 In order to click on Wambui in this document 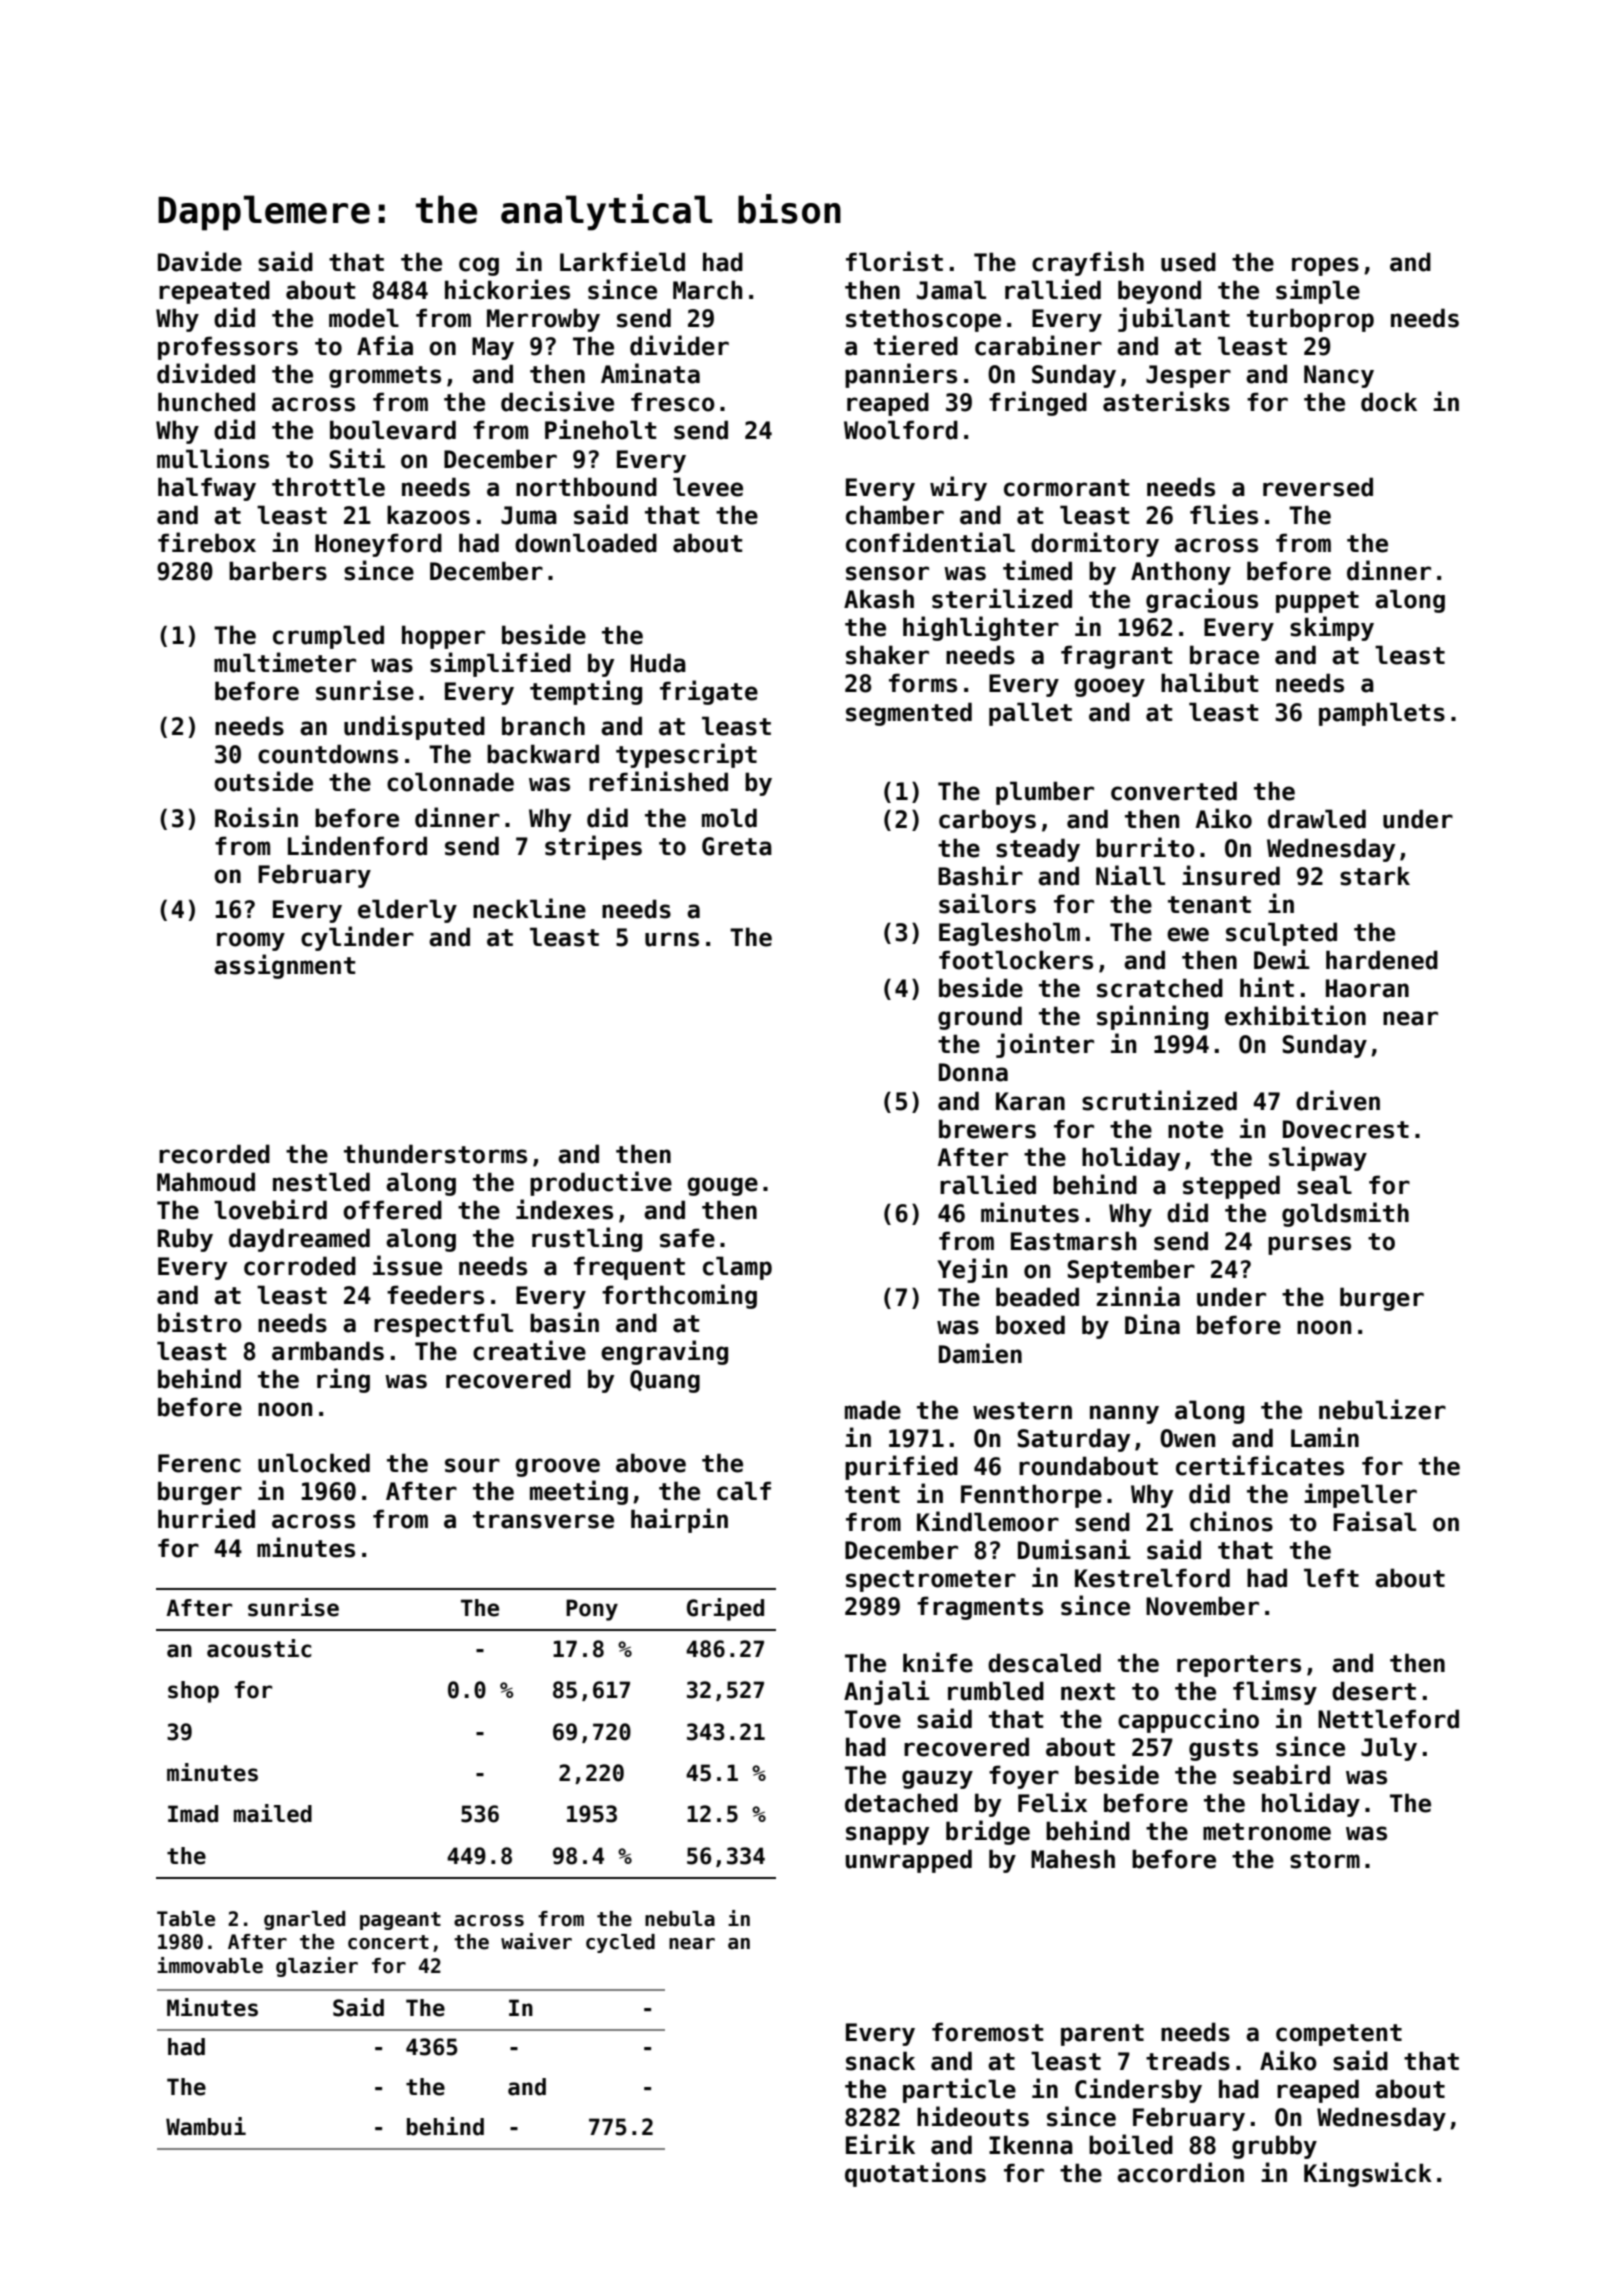, I will do `click(206, 2126)`.
